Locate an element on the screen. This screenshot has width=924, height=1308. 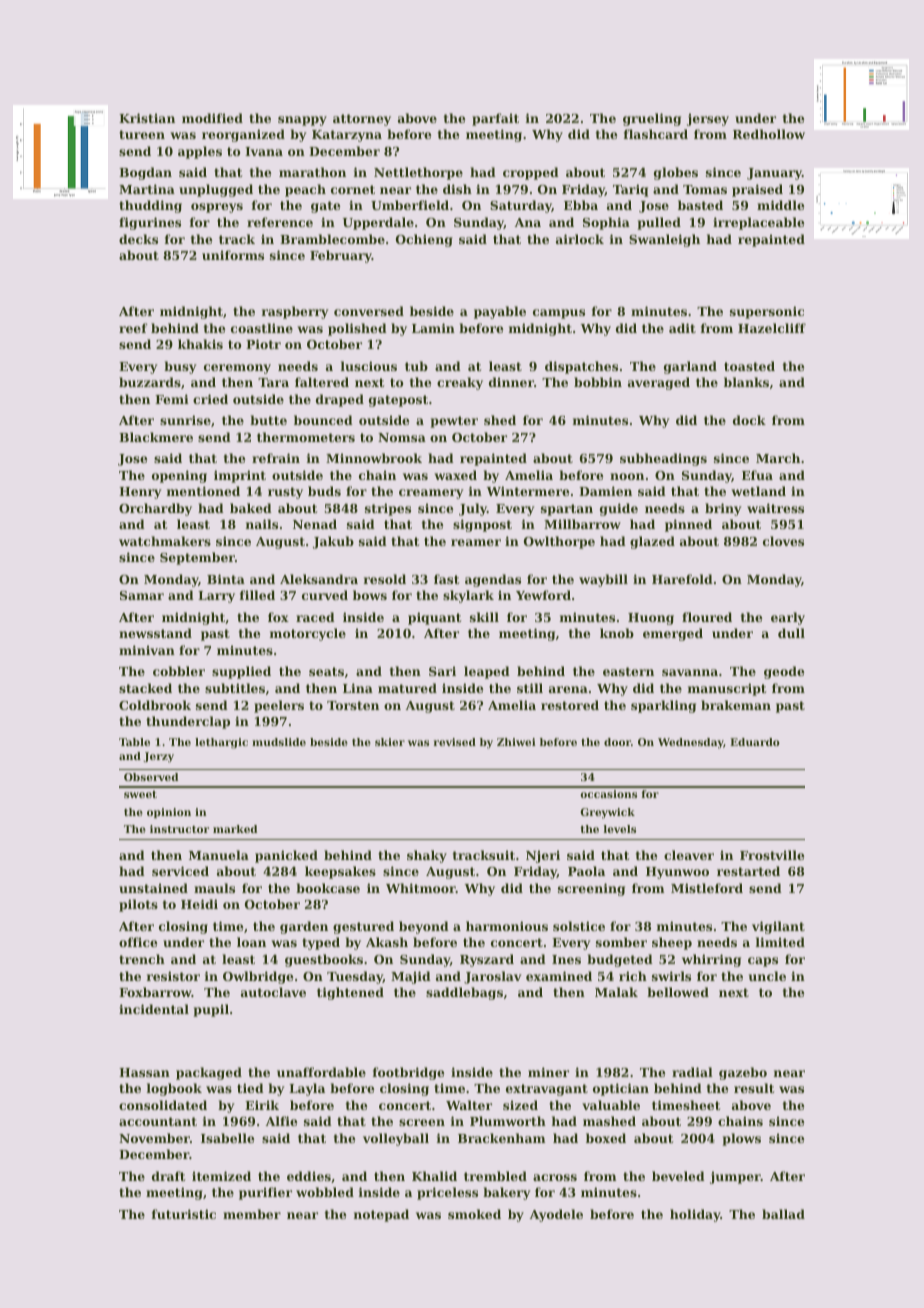
Samar is located at coordinates (142, 595).
